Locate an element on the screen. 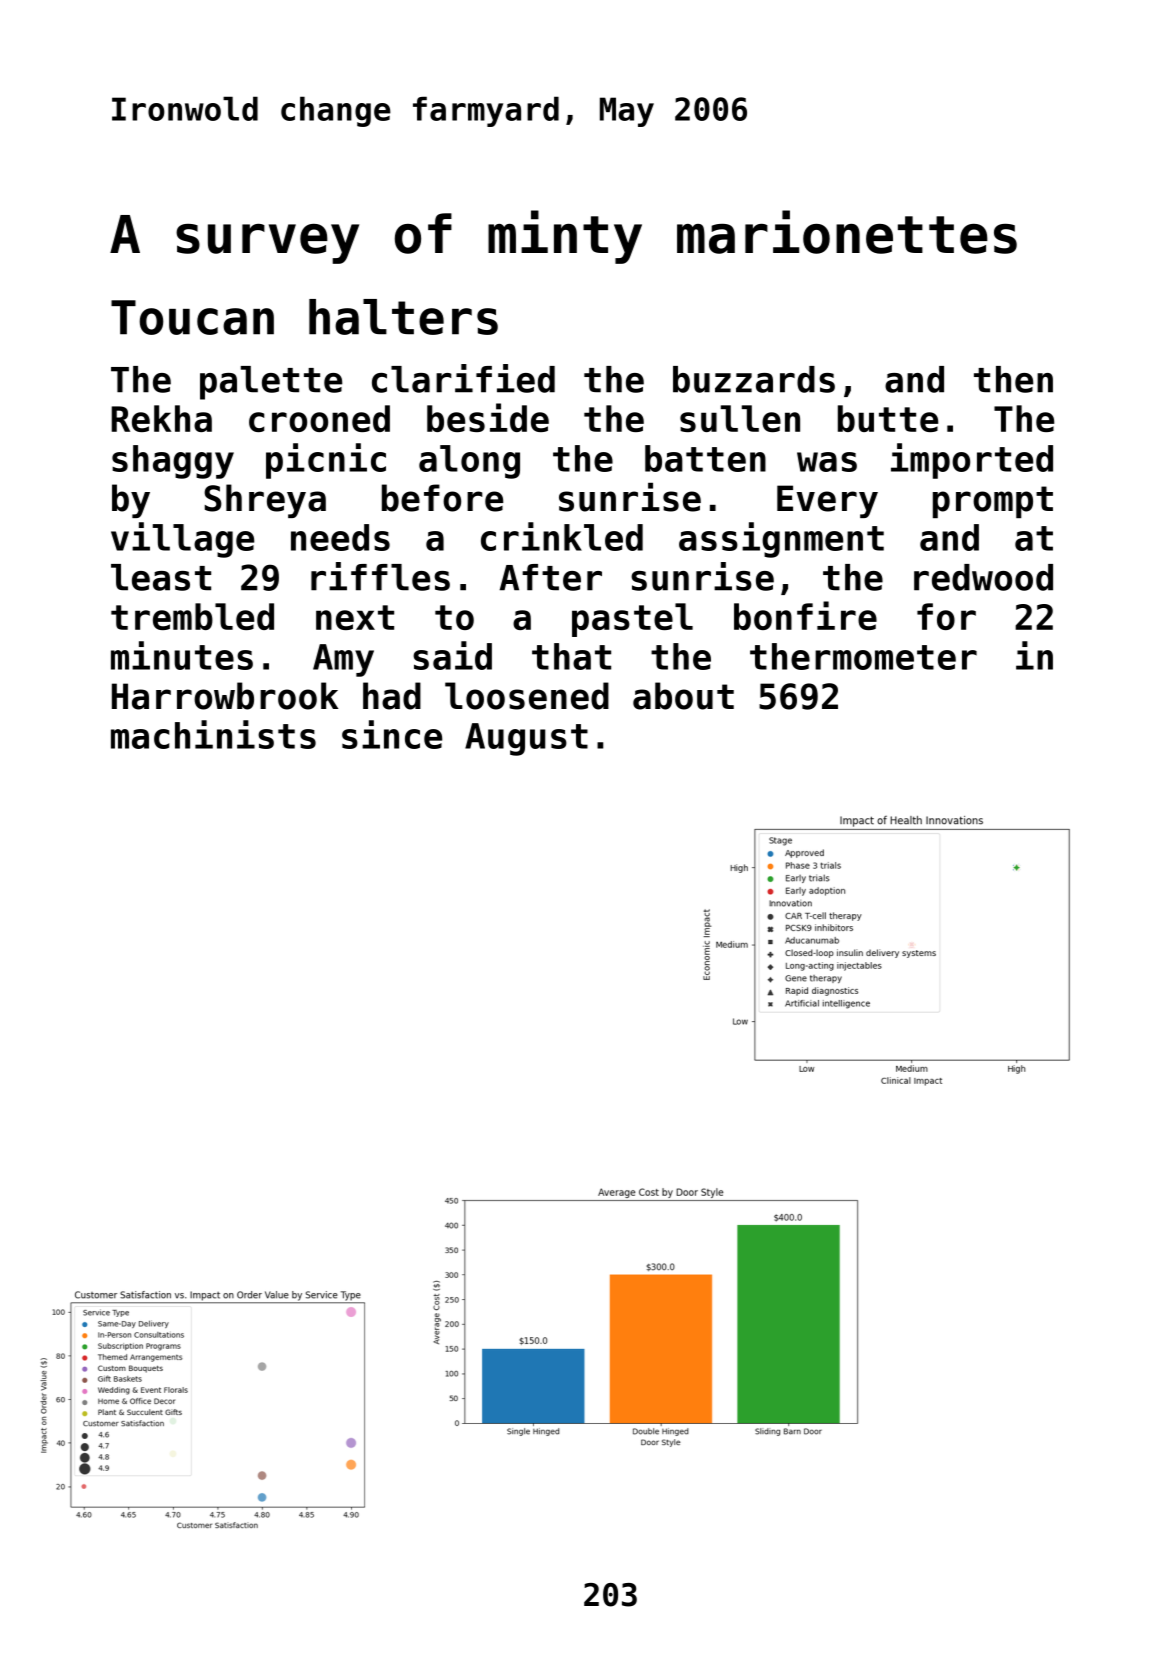 This screenshot has height=1654, width=1165. butte is located at coordinates (888, 418).
